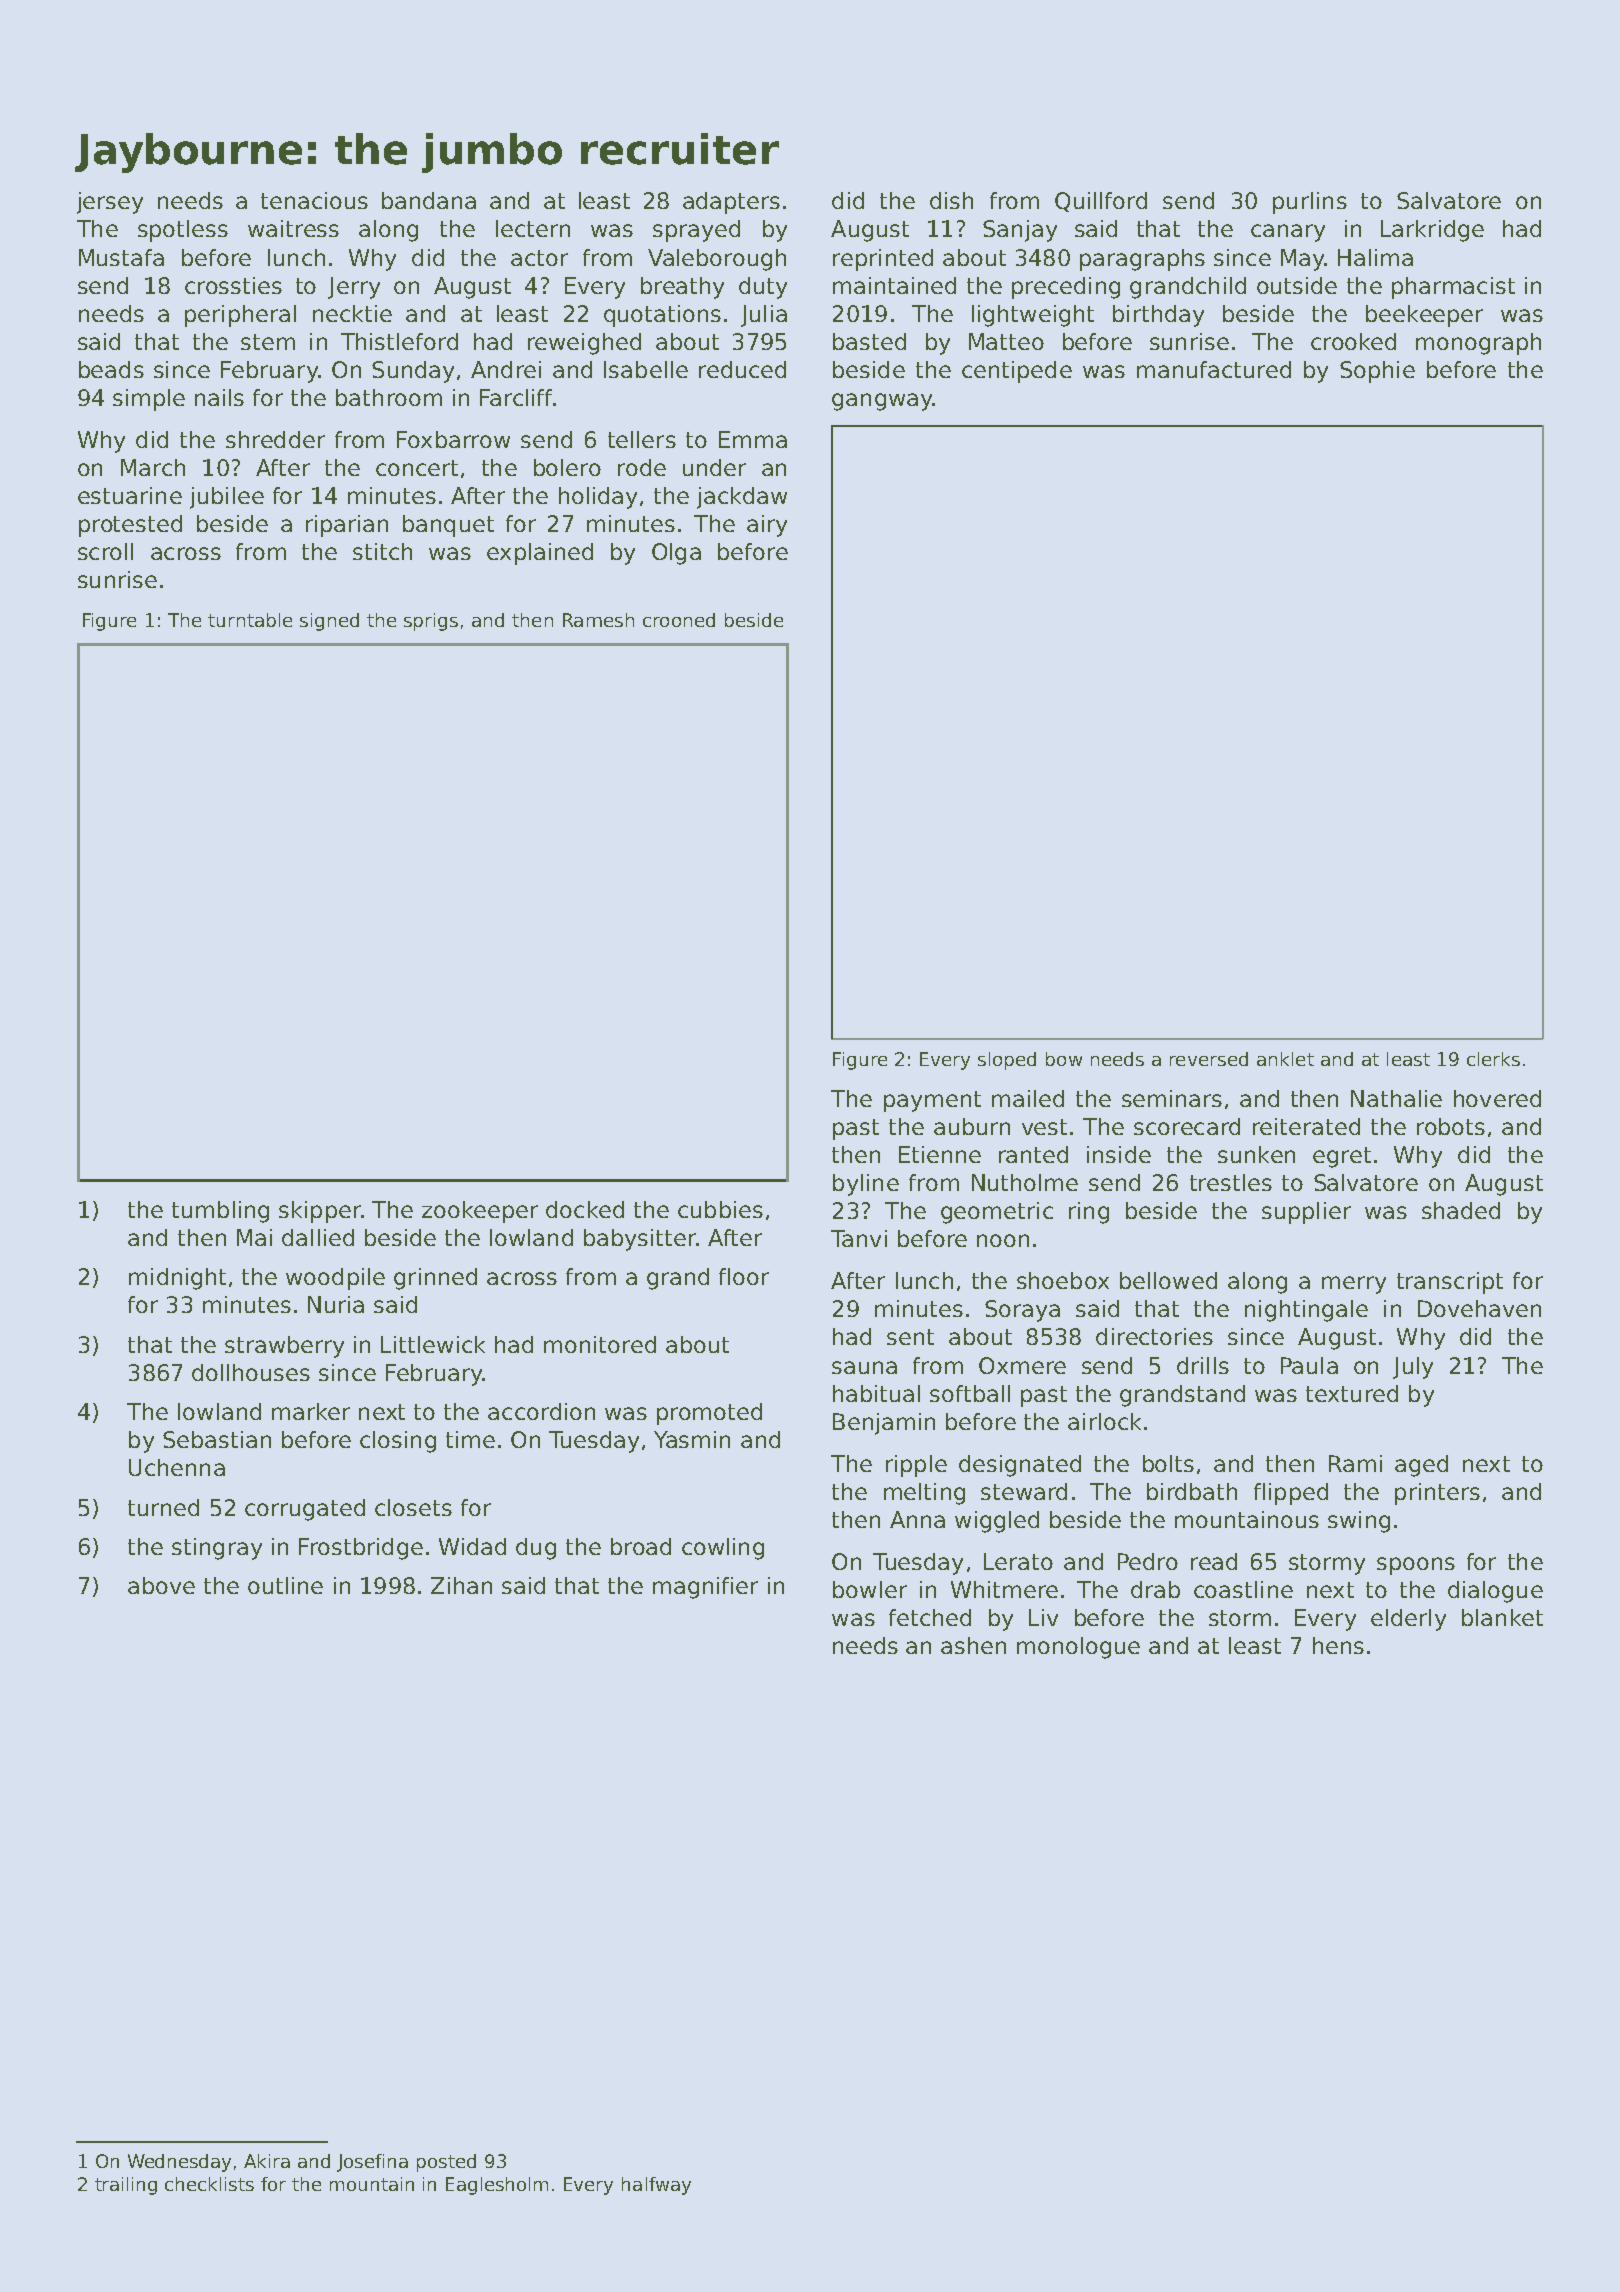  What do you see at coordinates (720, 1209) in the screenshot?
I see `cubbies` at bounding box center [720, 1209].
